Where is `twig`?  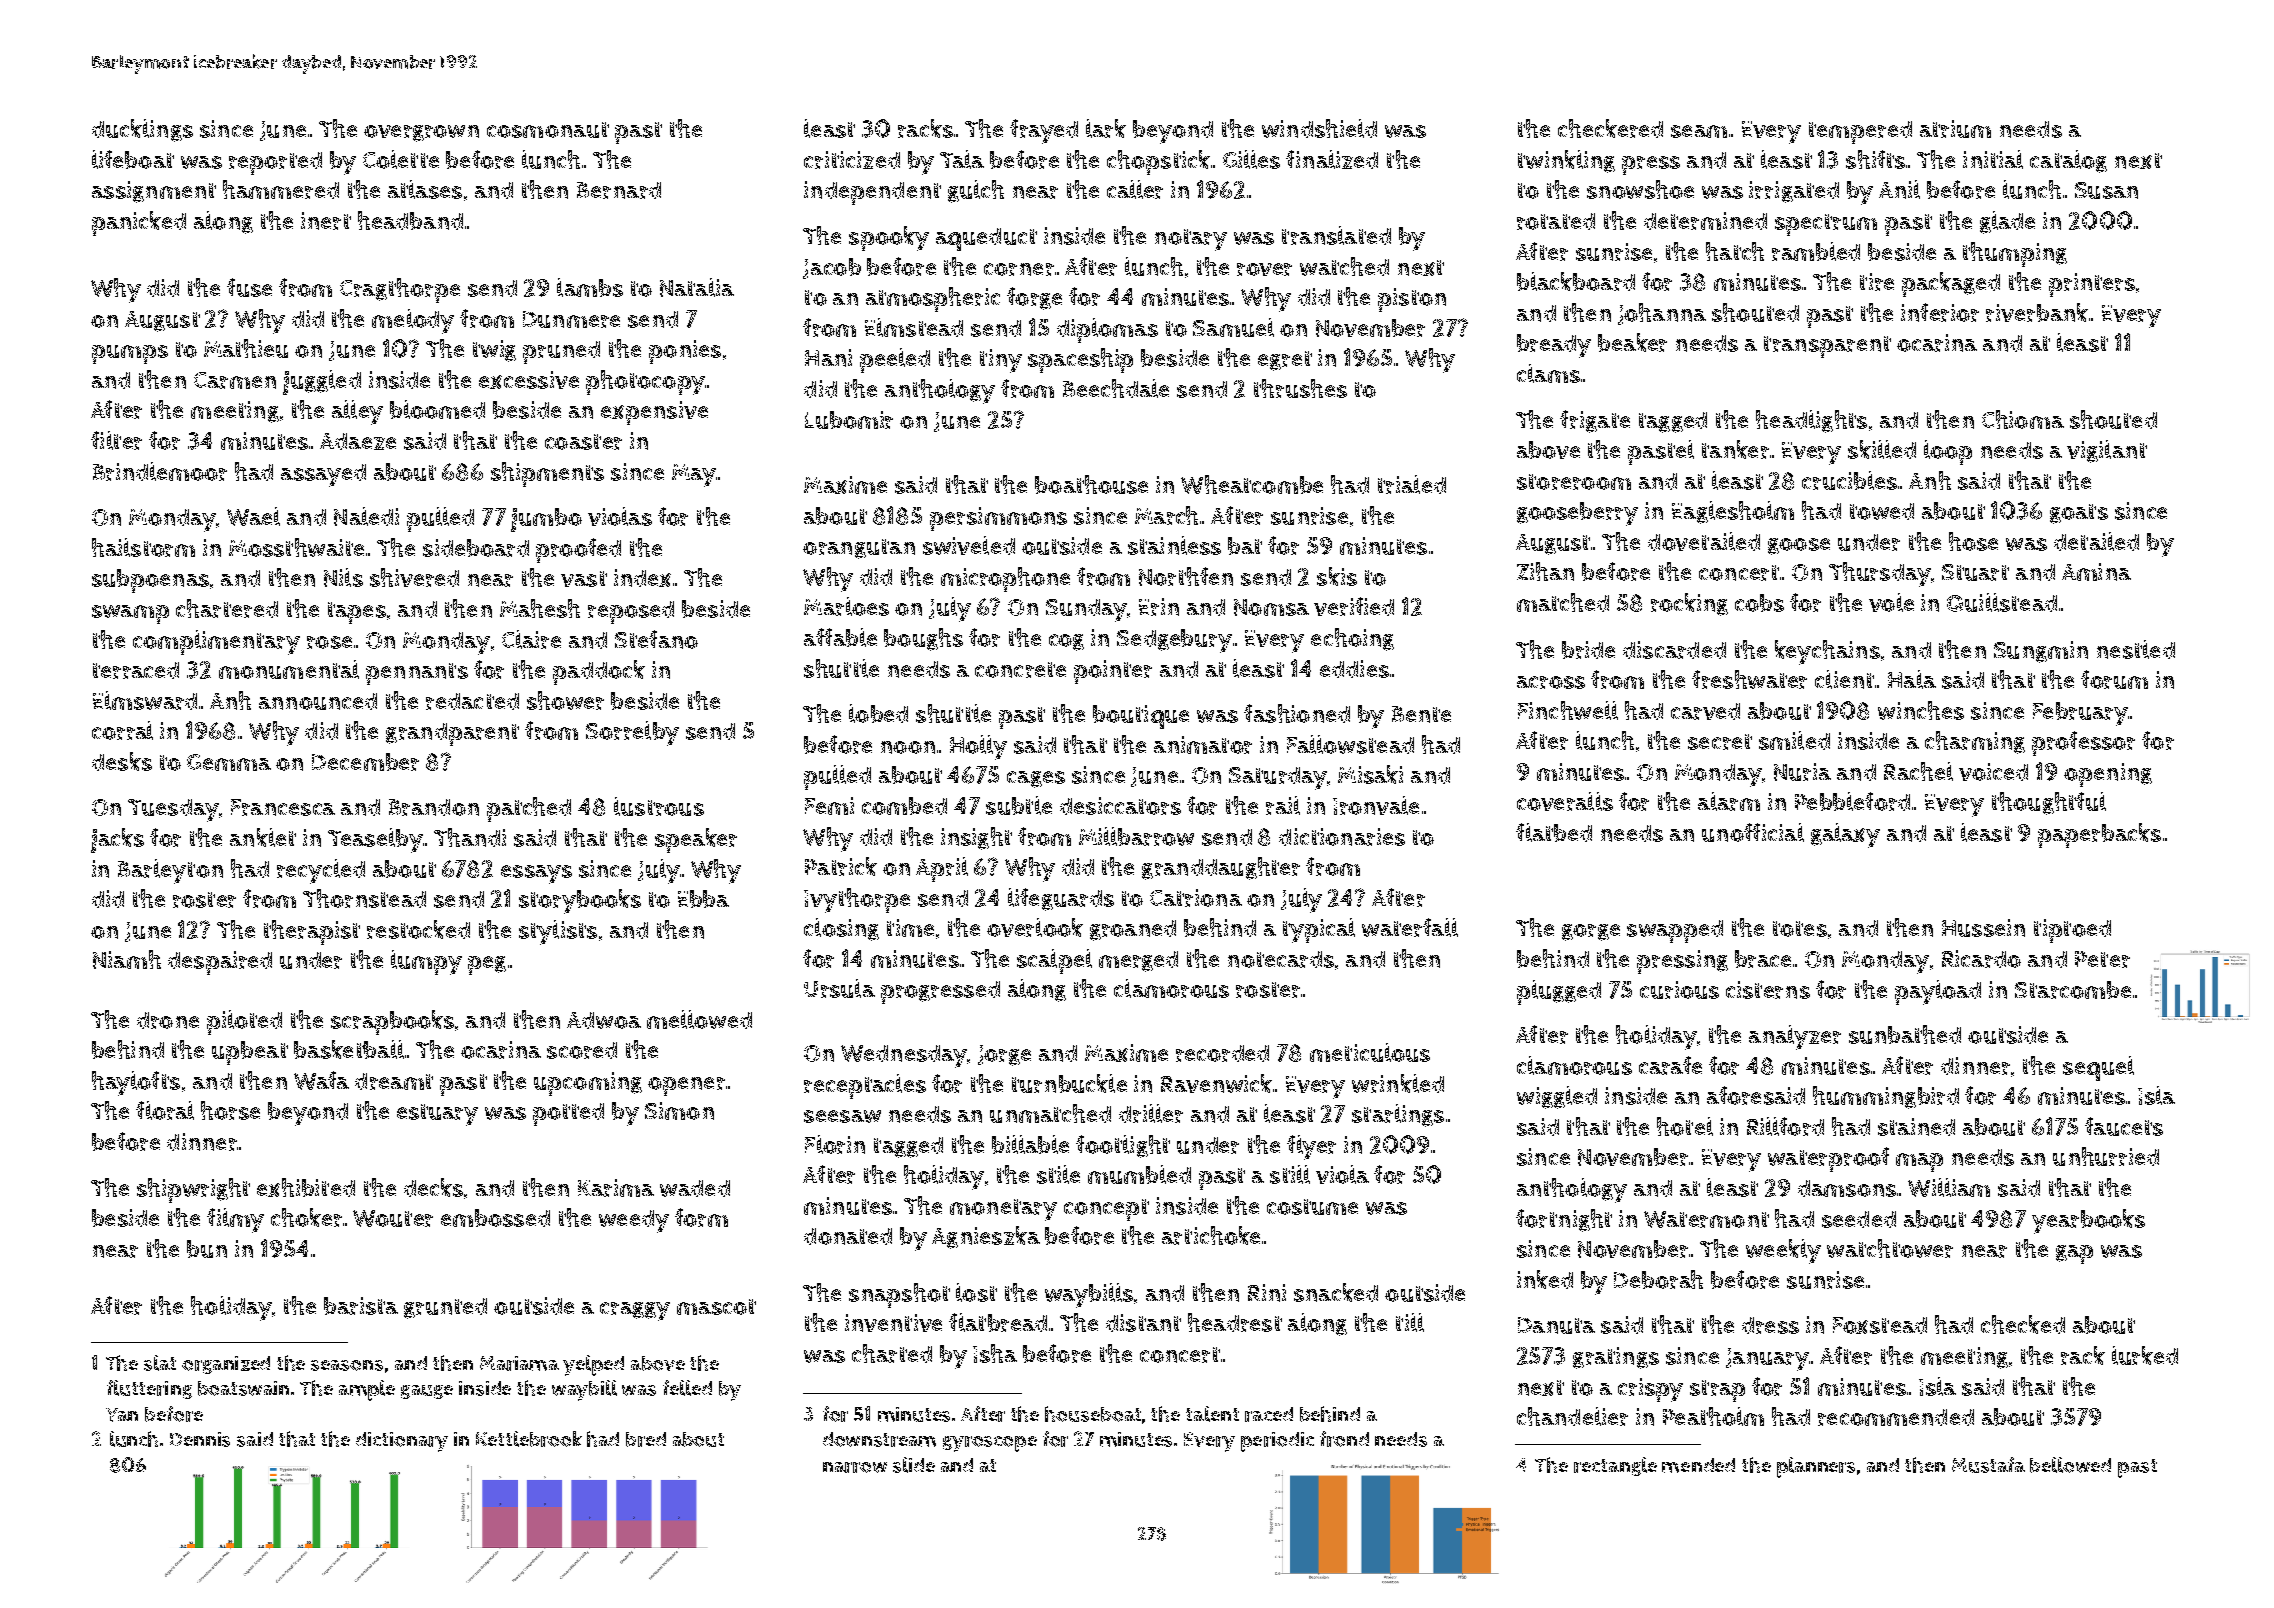
twig is located at coordinates (494, 351).
